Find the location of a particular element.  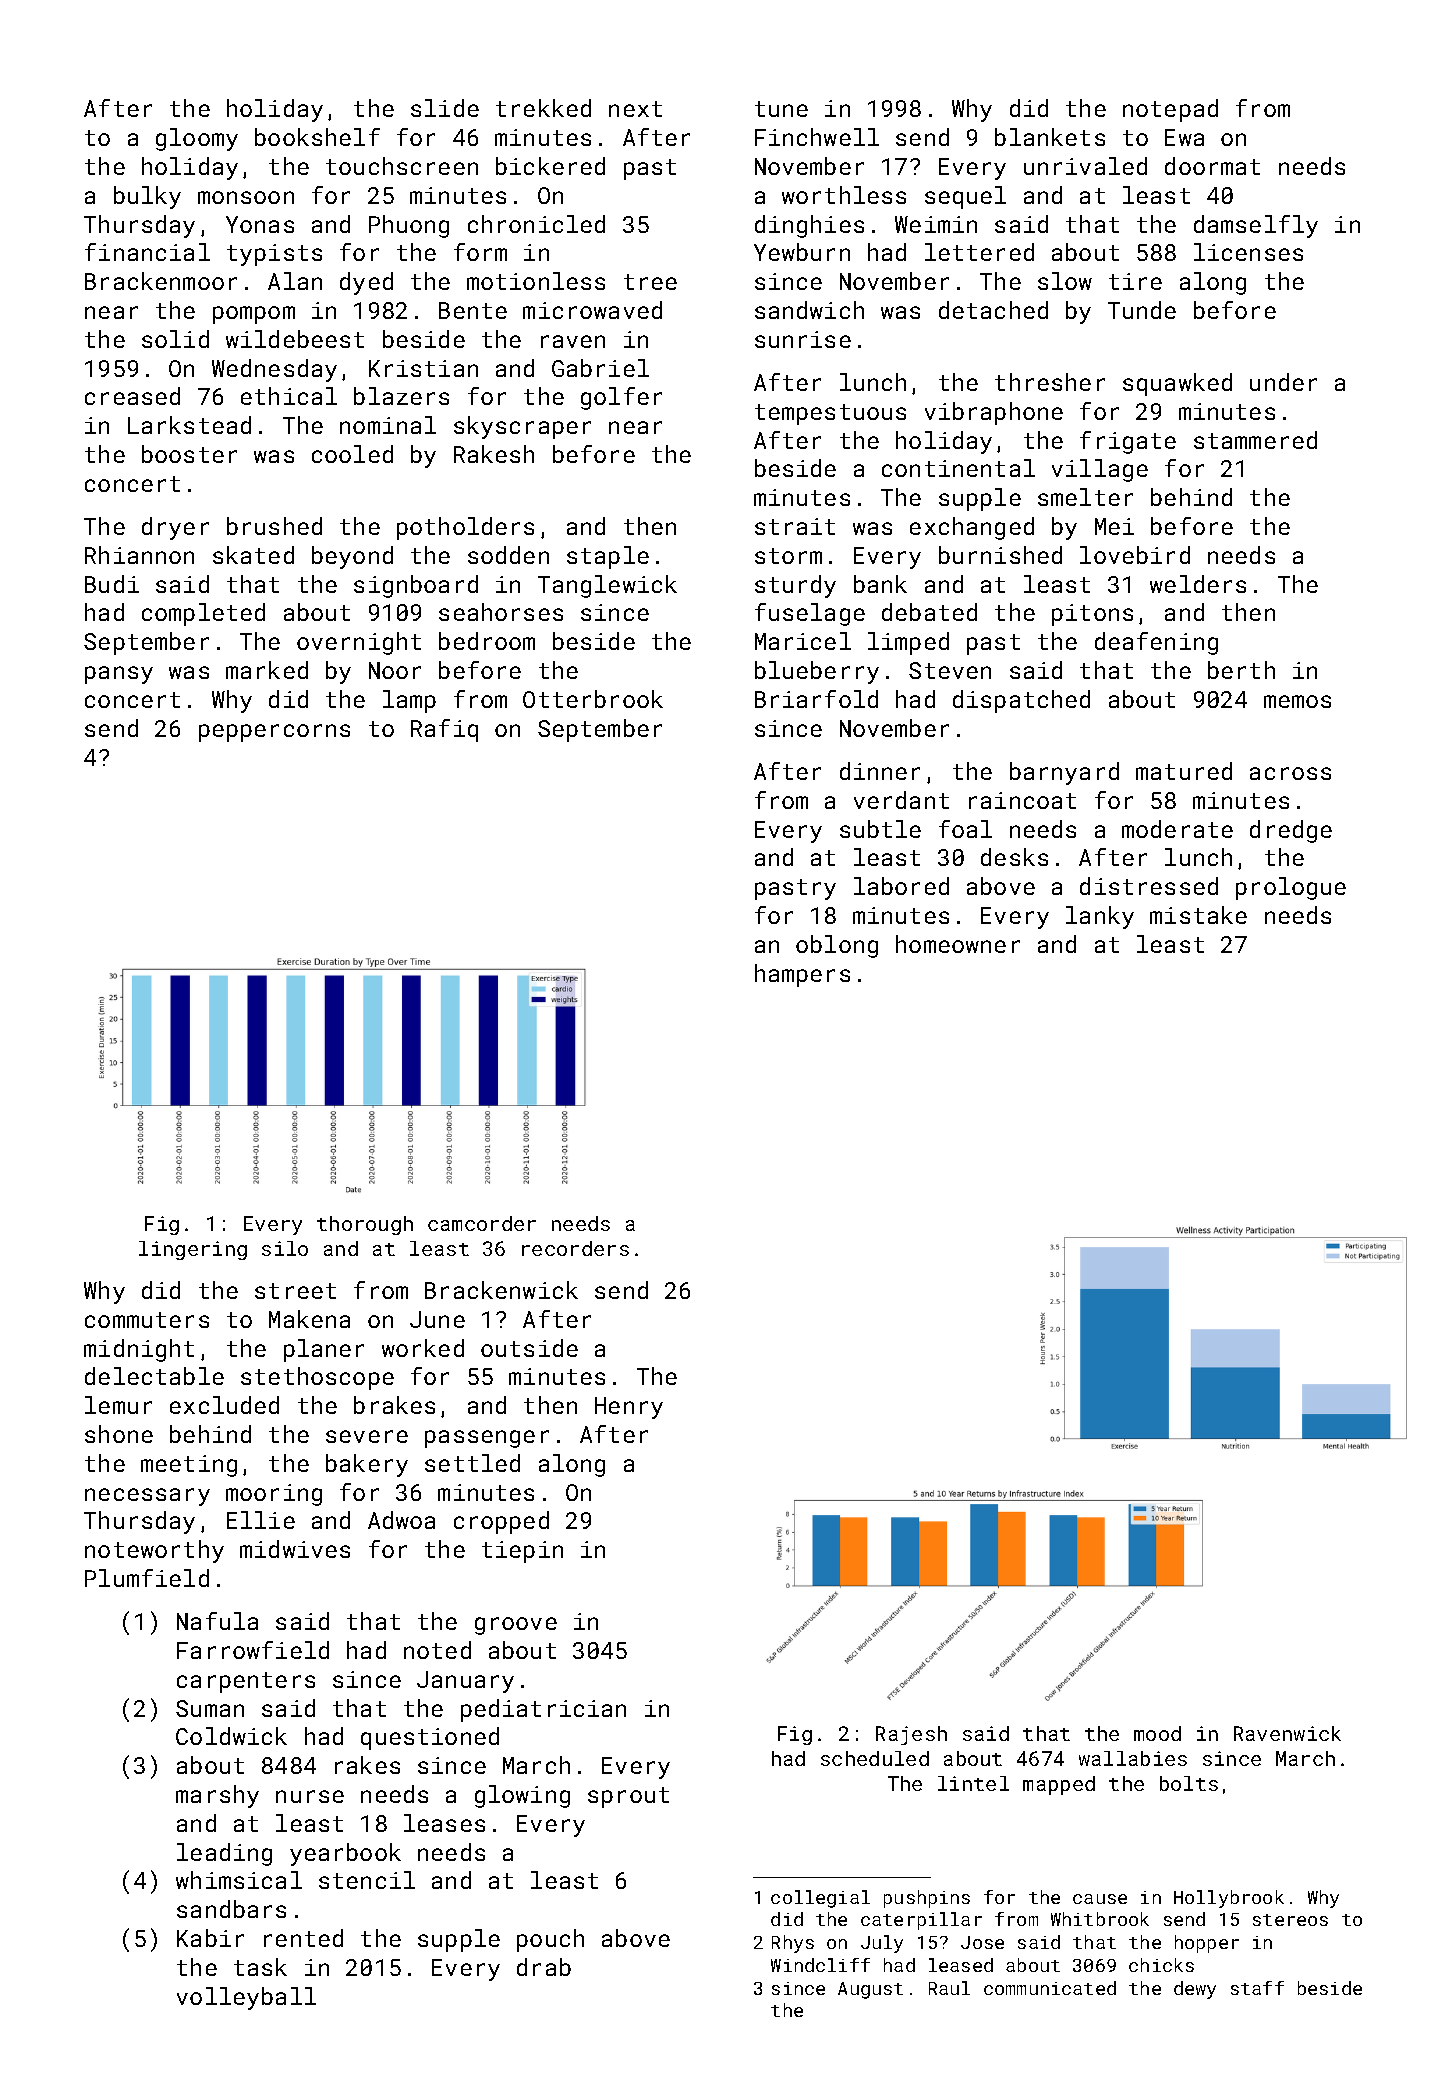

tune is located at coordinates (781, 109).
